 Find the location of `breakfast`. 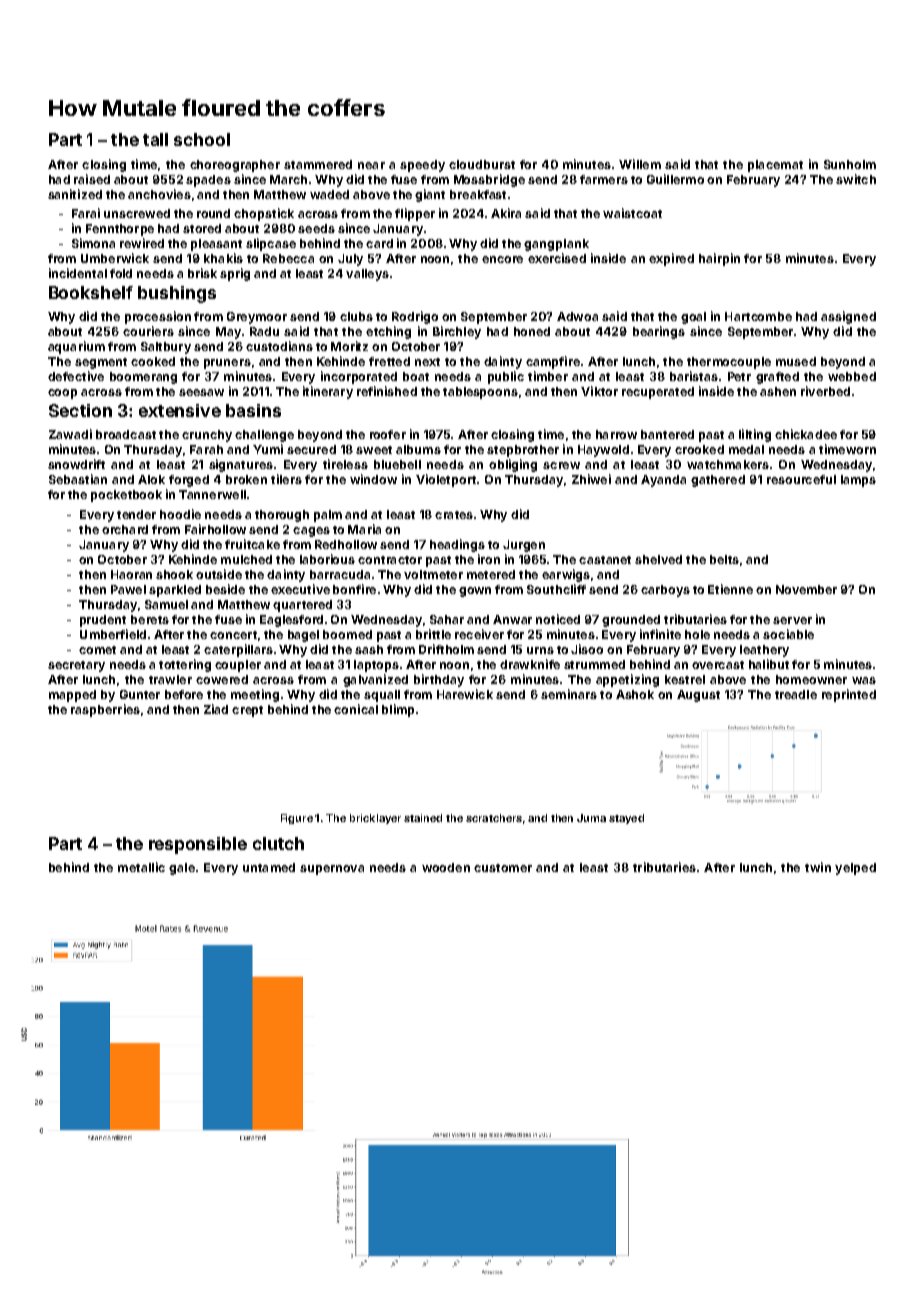

breakfast is located at coordinates (478, 194).
